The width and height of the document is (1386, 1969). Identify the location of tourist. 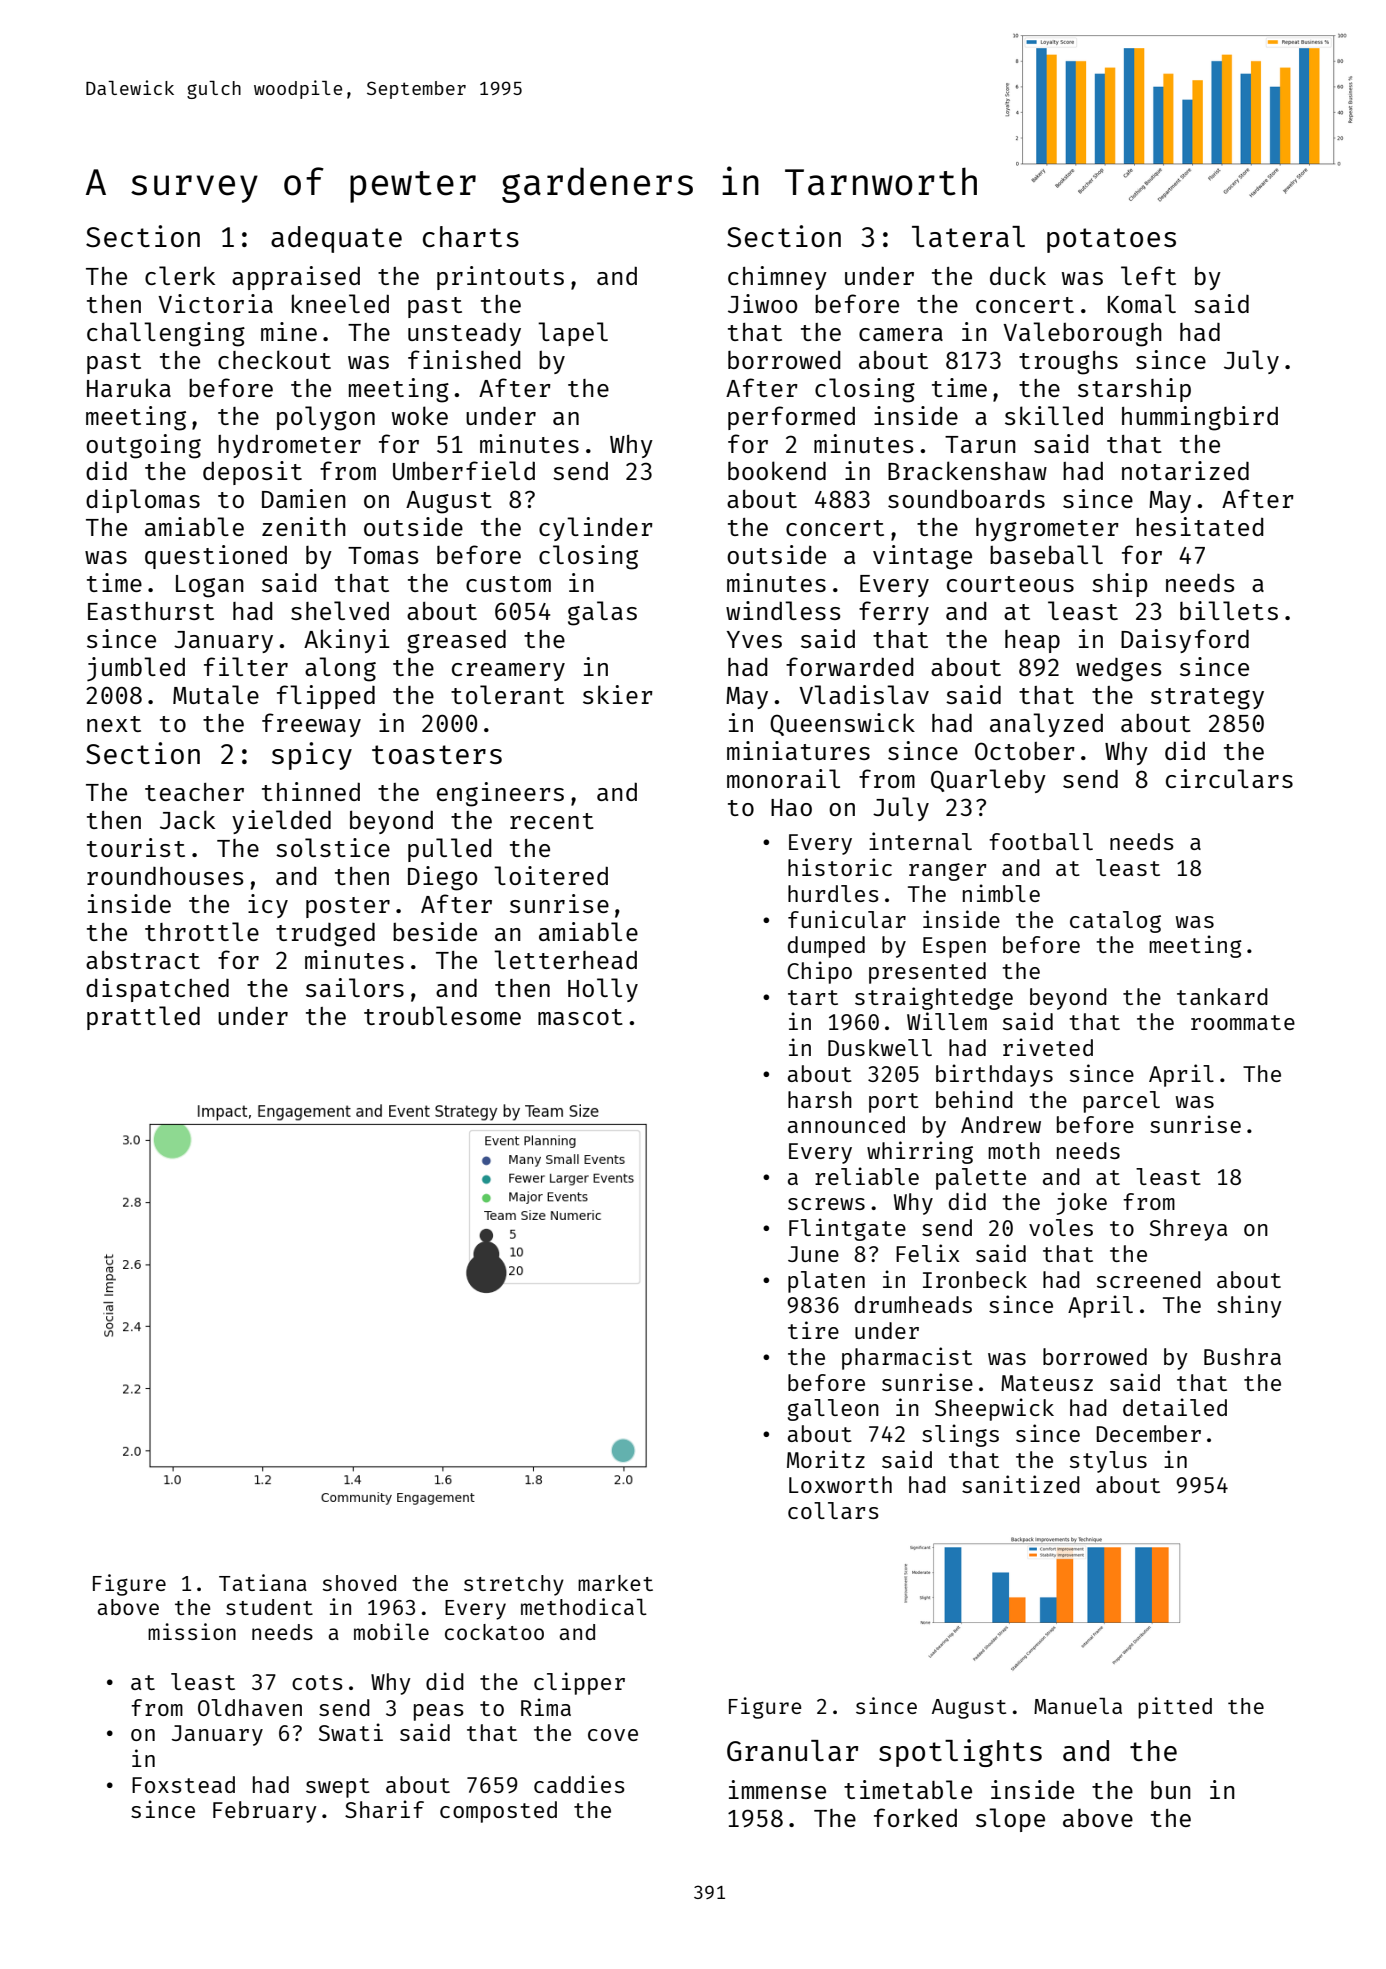
(136, 847).
